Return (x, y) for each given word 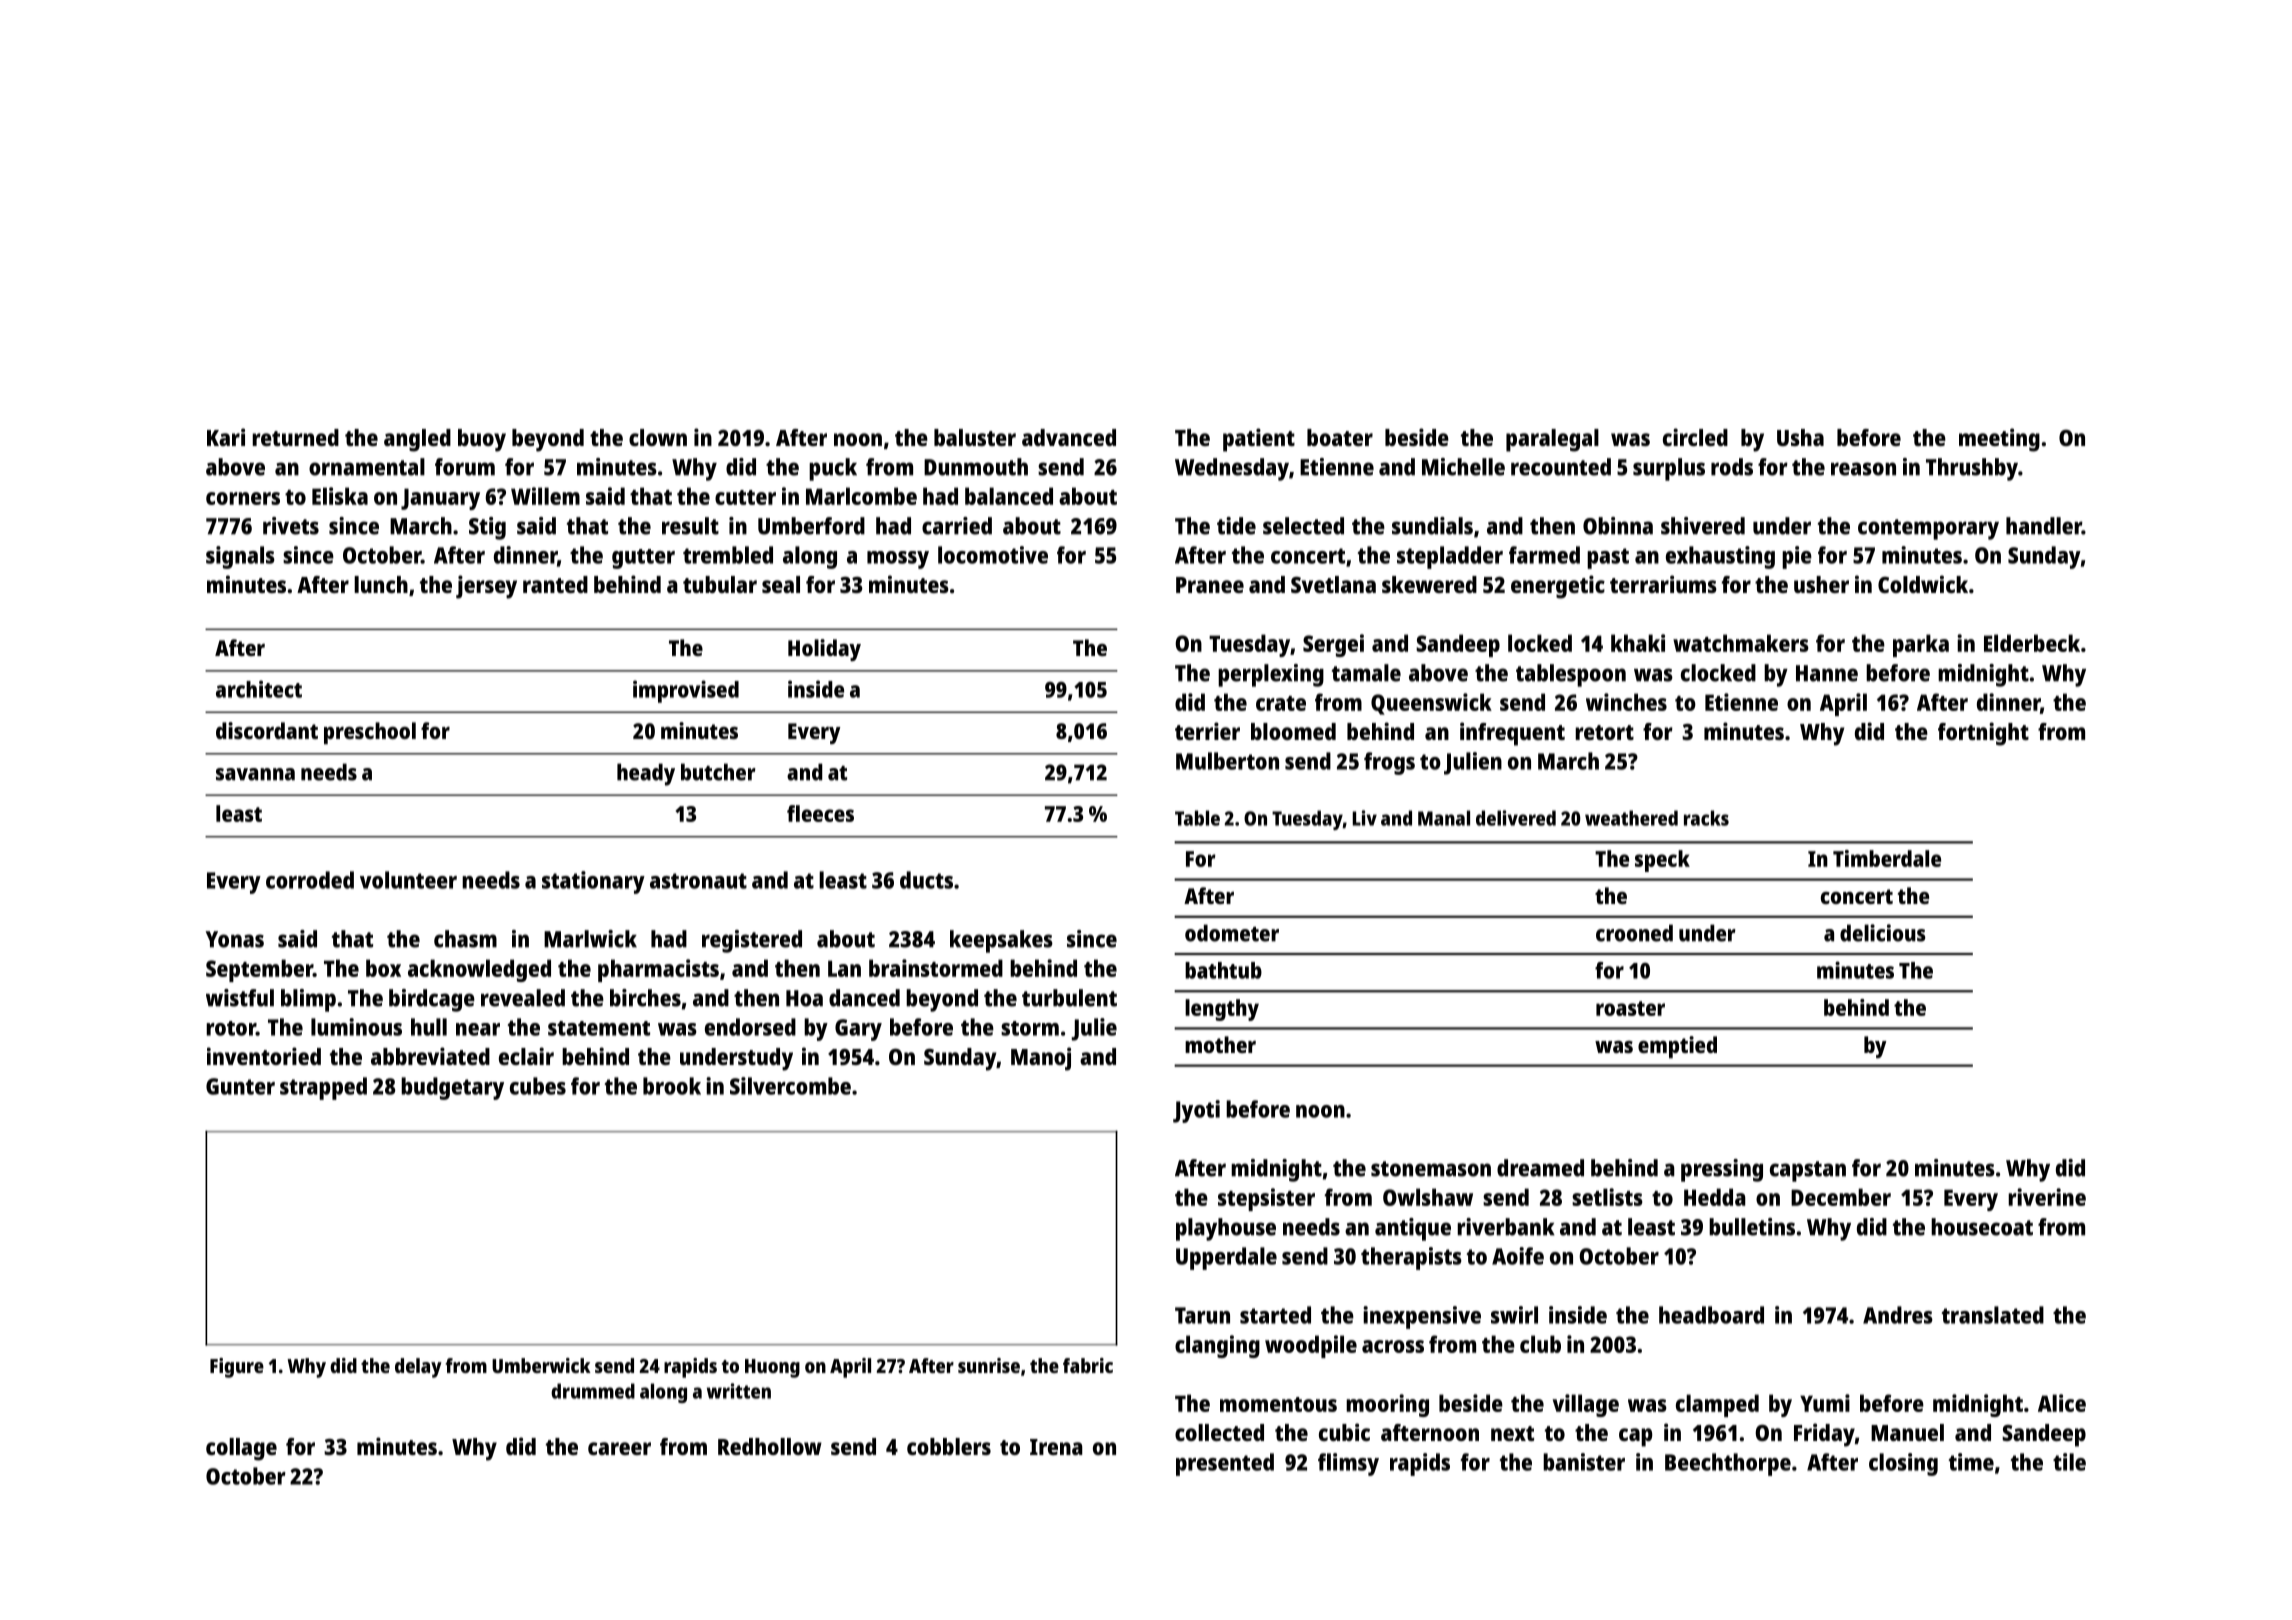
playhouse (1226, 1229)
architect (259, 689)
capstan (1808, 1171)
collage (241, 1449)
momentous (1278, 1404)
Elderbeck (2032, 643)
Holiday (824, 650)
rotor (231, 1028)
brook (672, 1086)
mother (1220, 1044)
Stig (487, 528)
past (1608, 558)
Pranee (1210, 585)
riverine (2047, 1197)
